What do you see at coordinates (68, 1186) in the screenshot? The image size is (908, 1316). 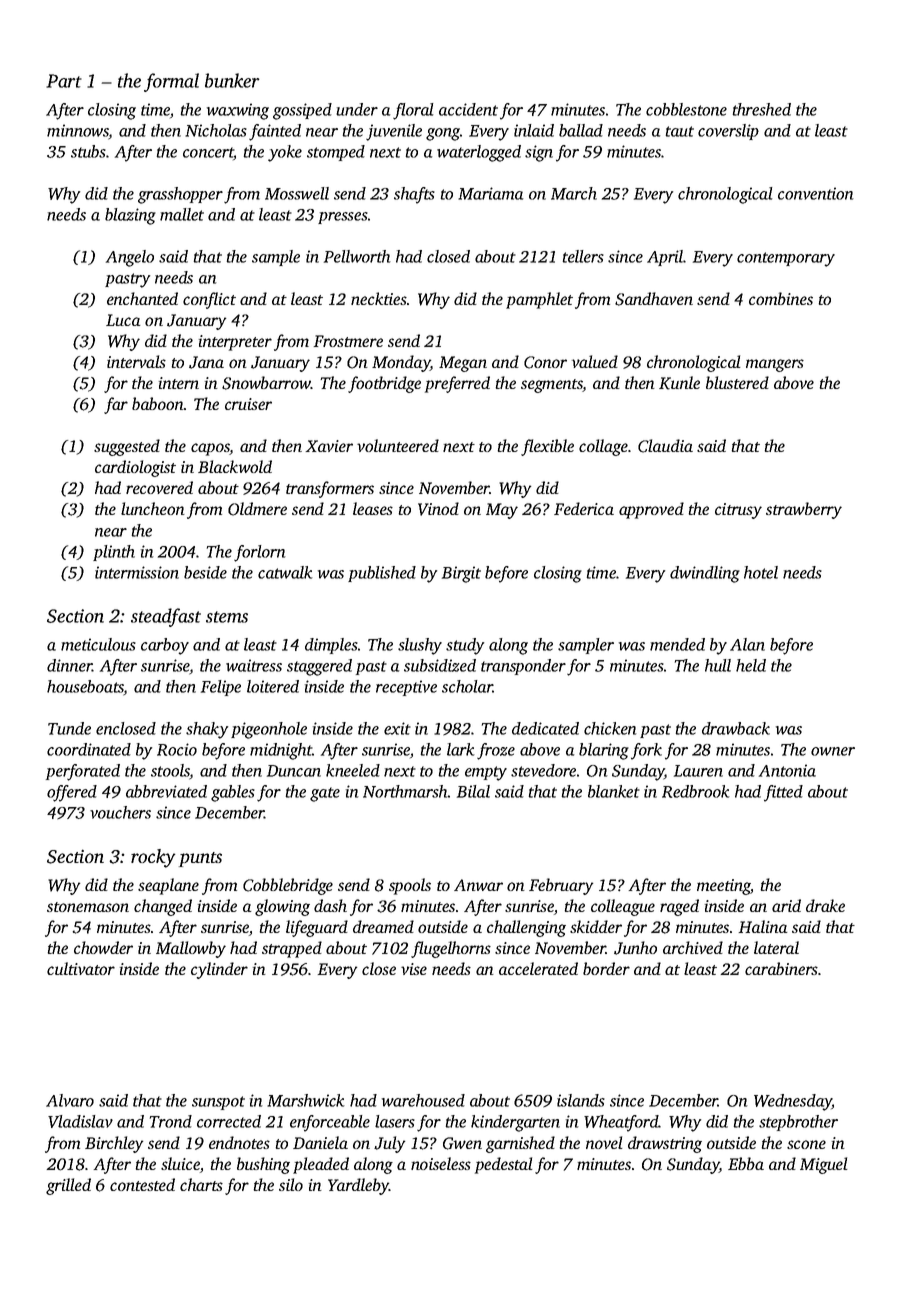 I see `grilled` at bounding box center [68, 1186].
